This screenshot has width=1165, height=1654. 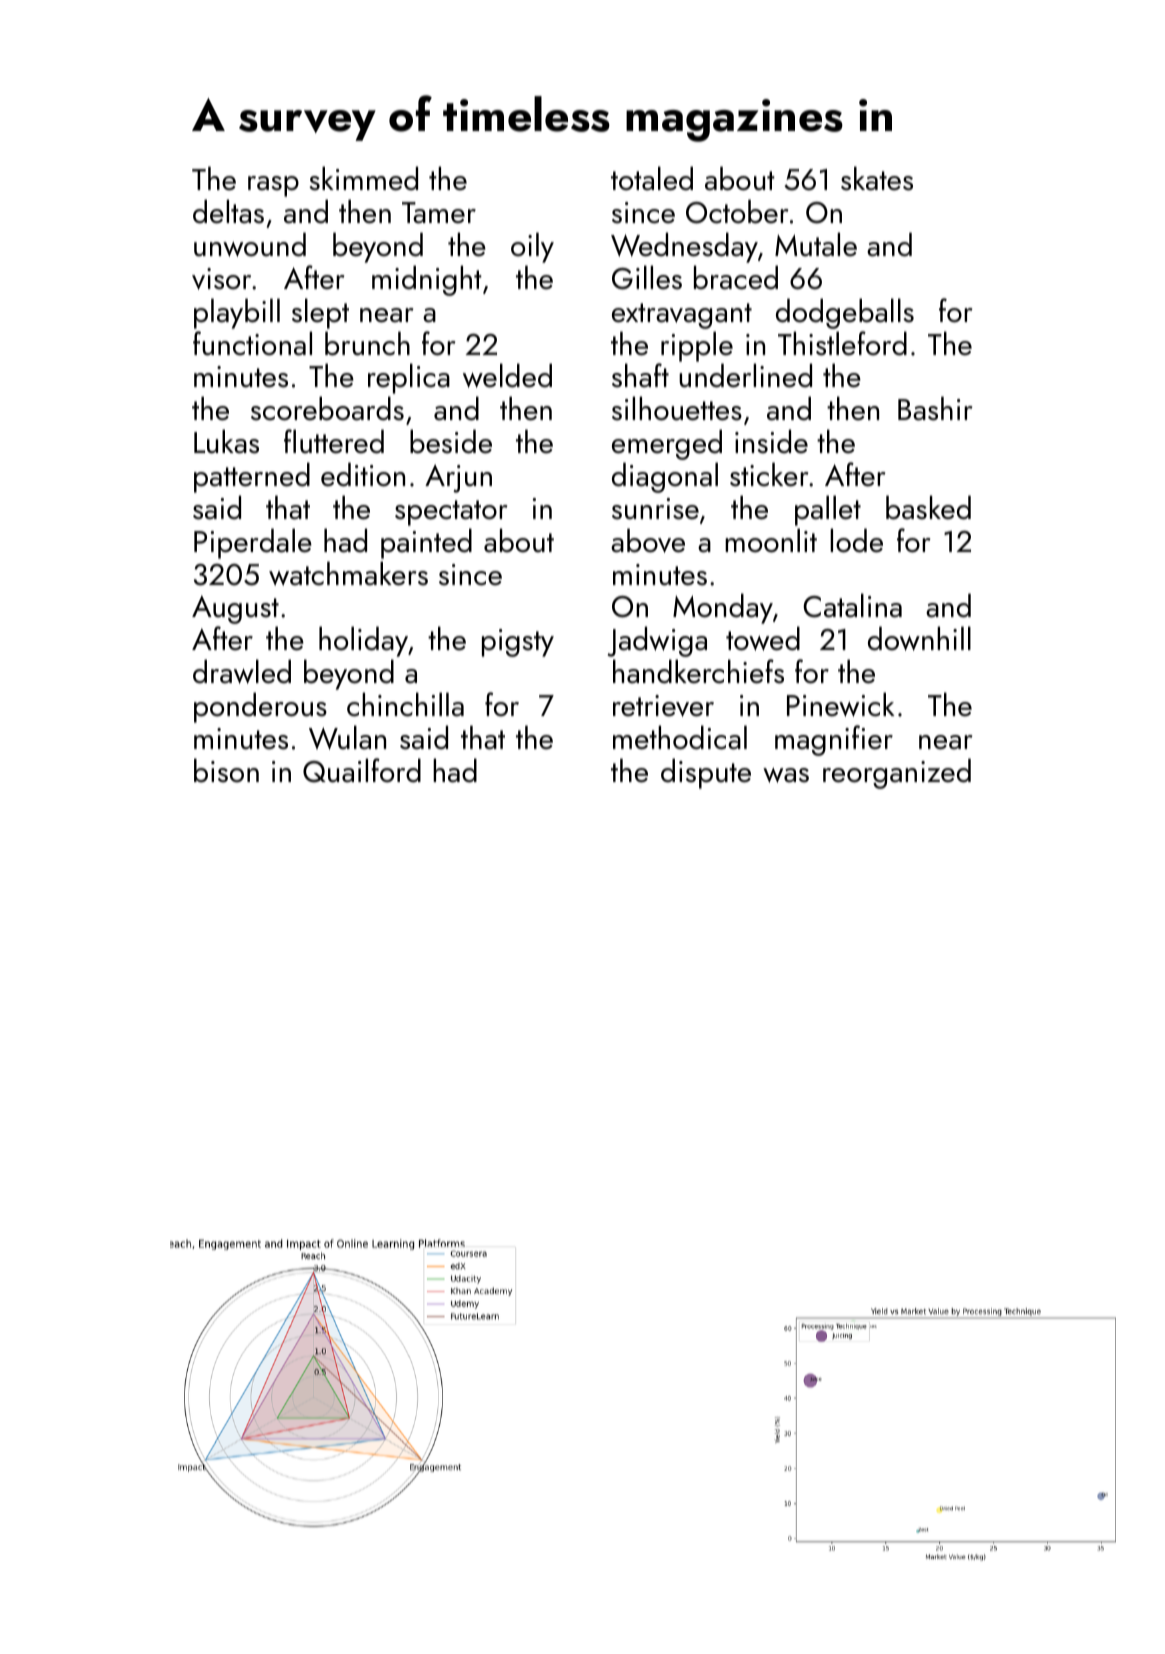 I want to click on silhouettes, so click(x=677, y=408).
